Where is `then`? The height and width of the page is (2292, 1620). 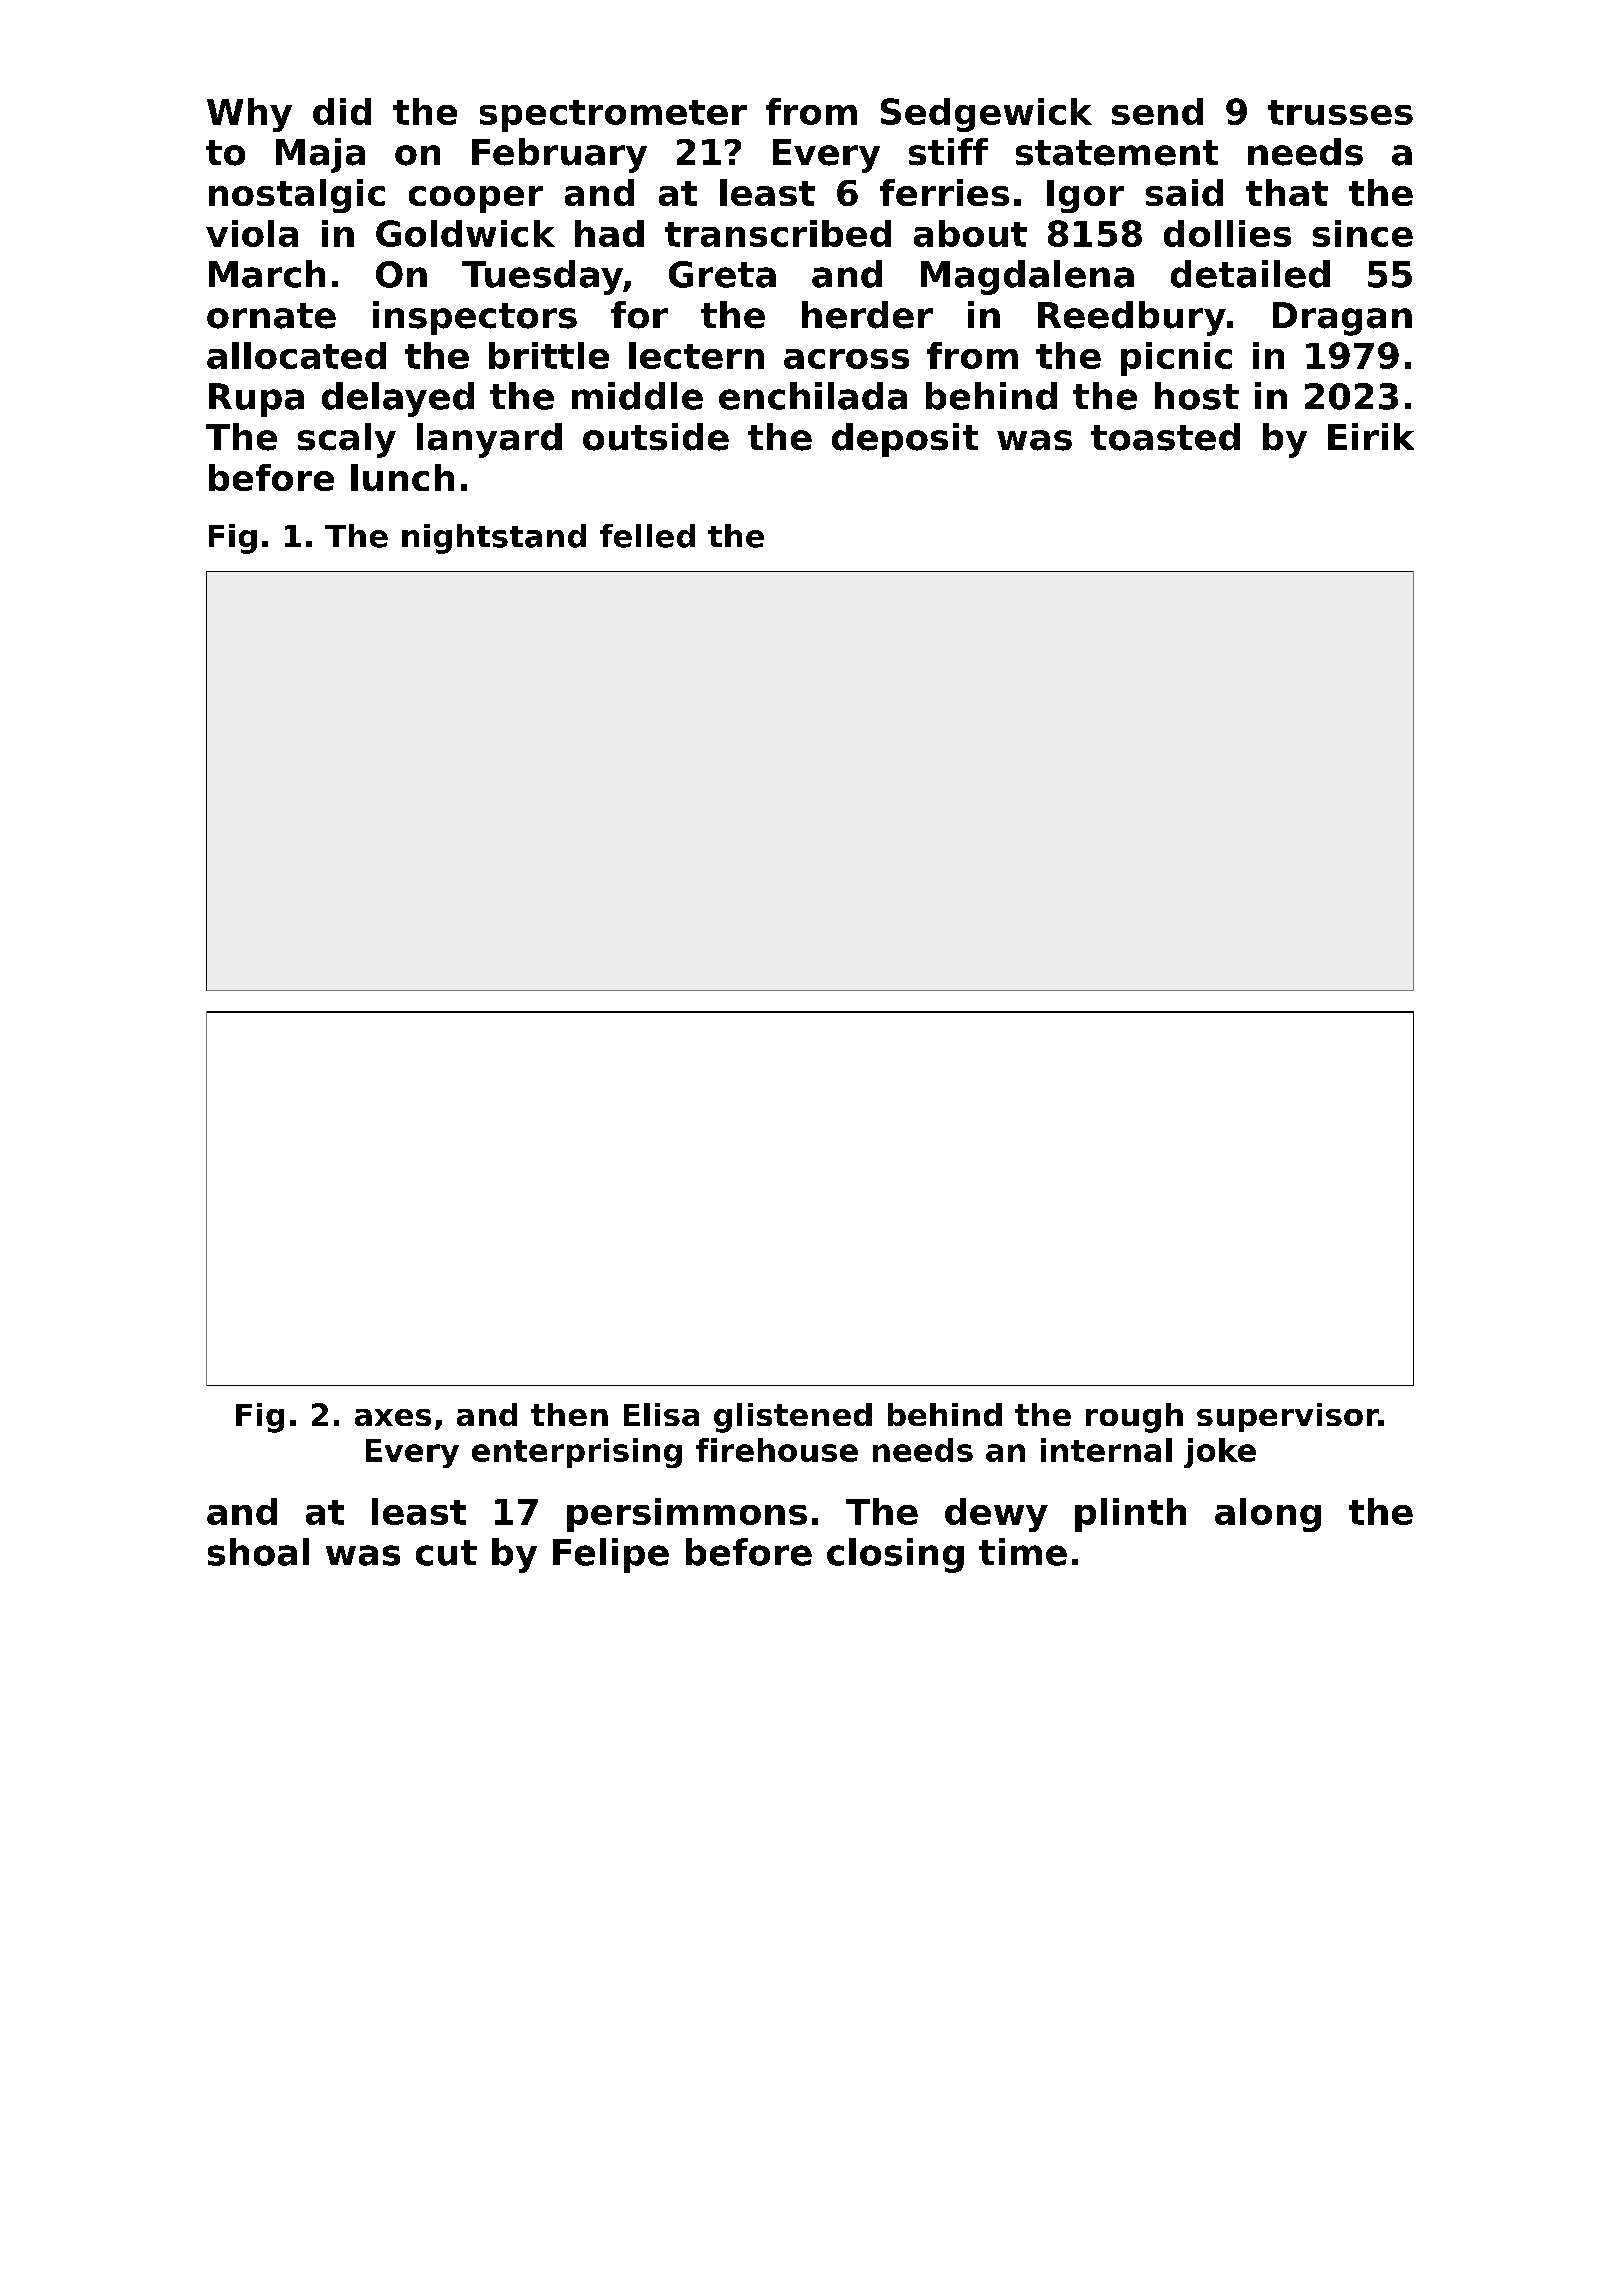
then is located at coordinates (569, 1414).
